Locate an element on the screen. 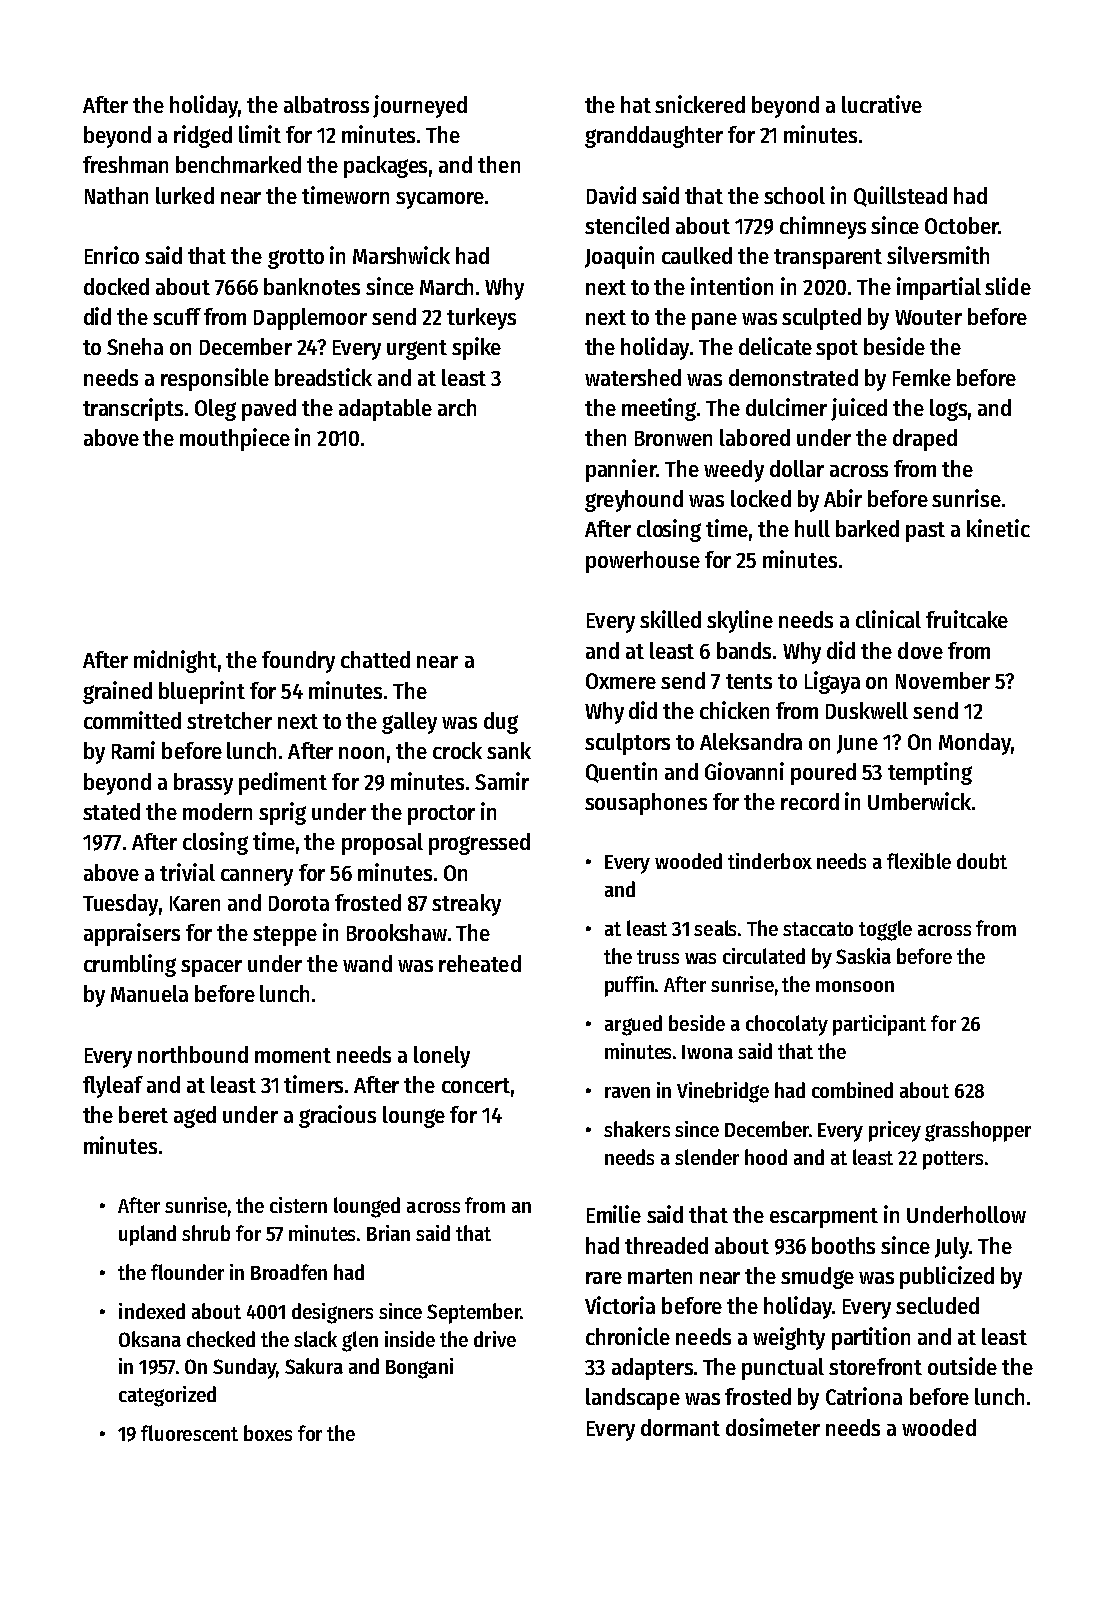 Image resolution: width=1117 pixels, height=1618 pixels. landscape is located at coordinates (633, 1399).
